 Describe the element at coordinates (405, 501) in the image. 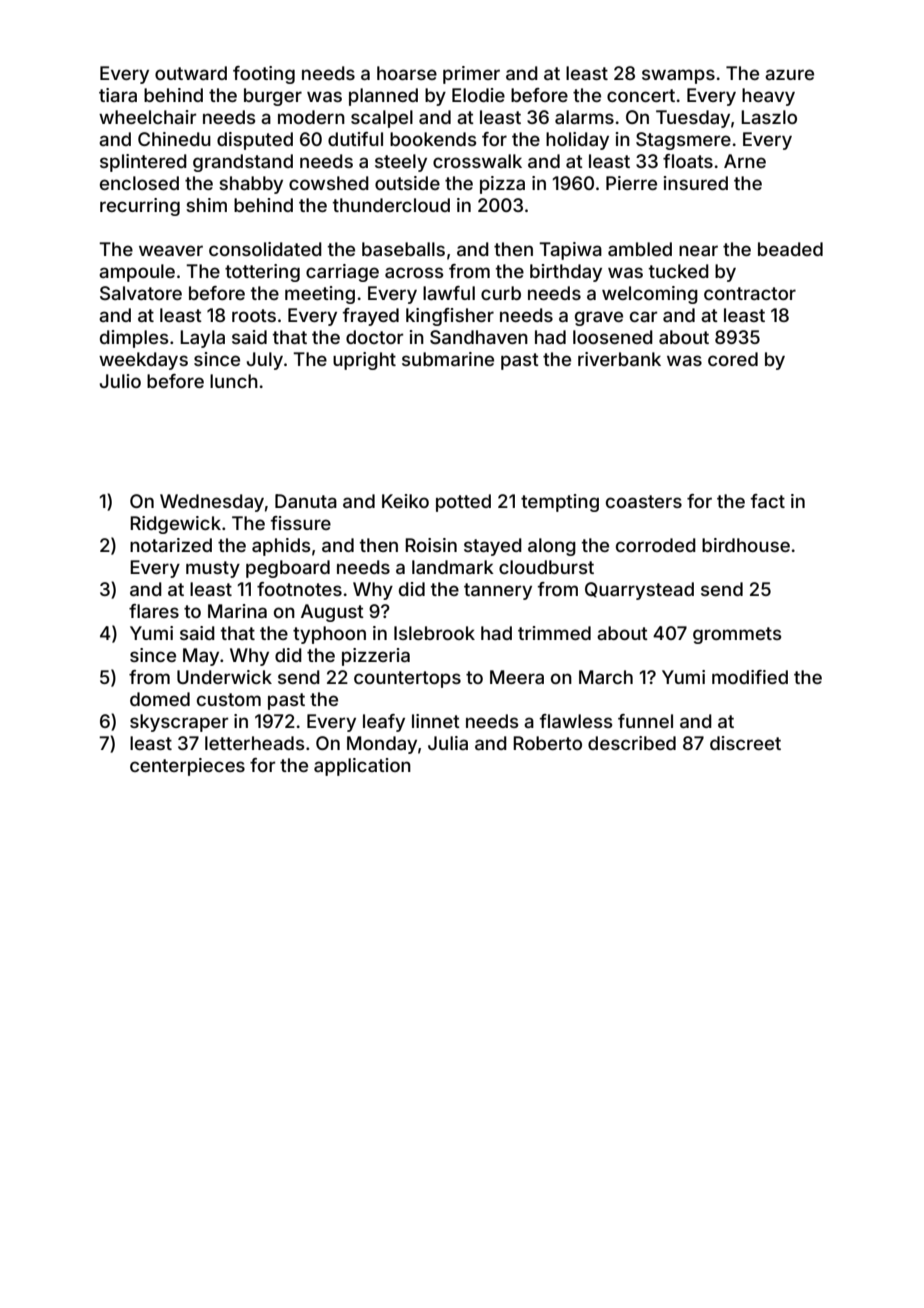

I see `Keiko` at that location.
